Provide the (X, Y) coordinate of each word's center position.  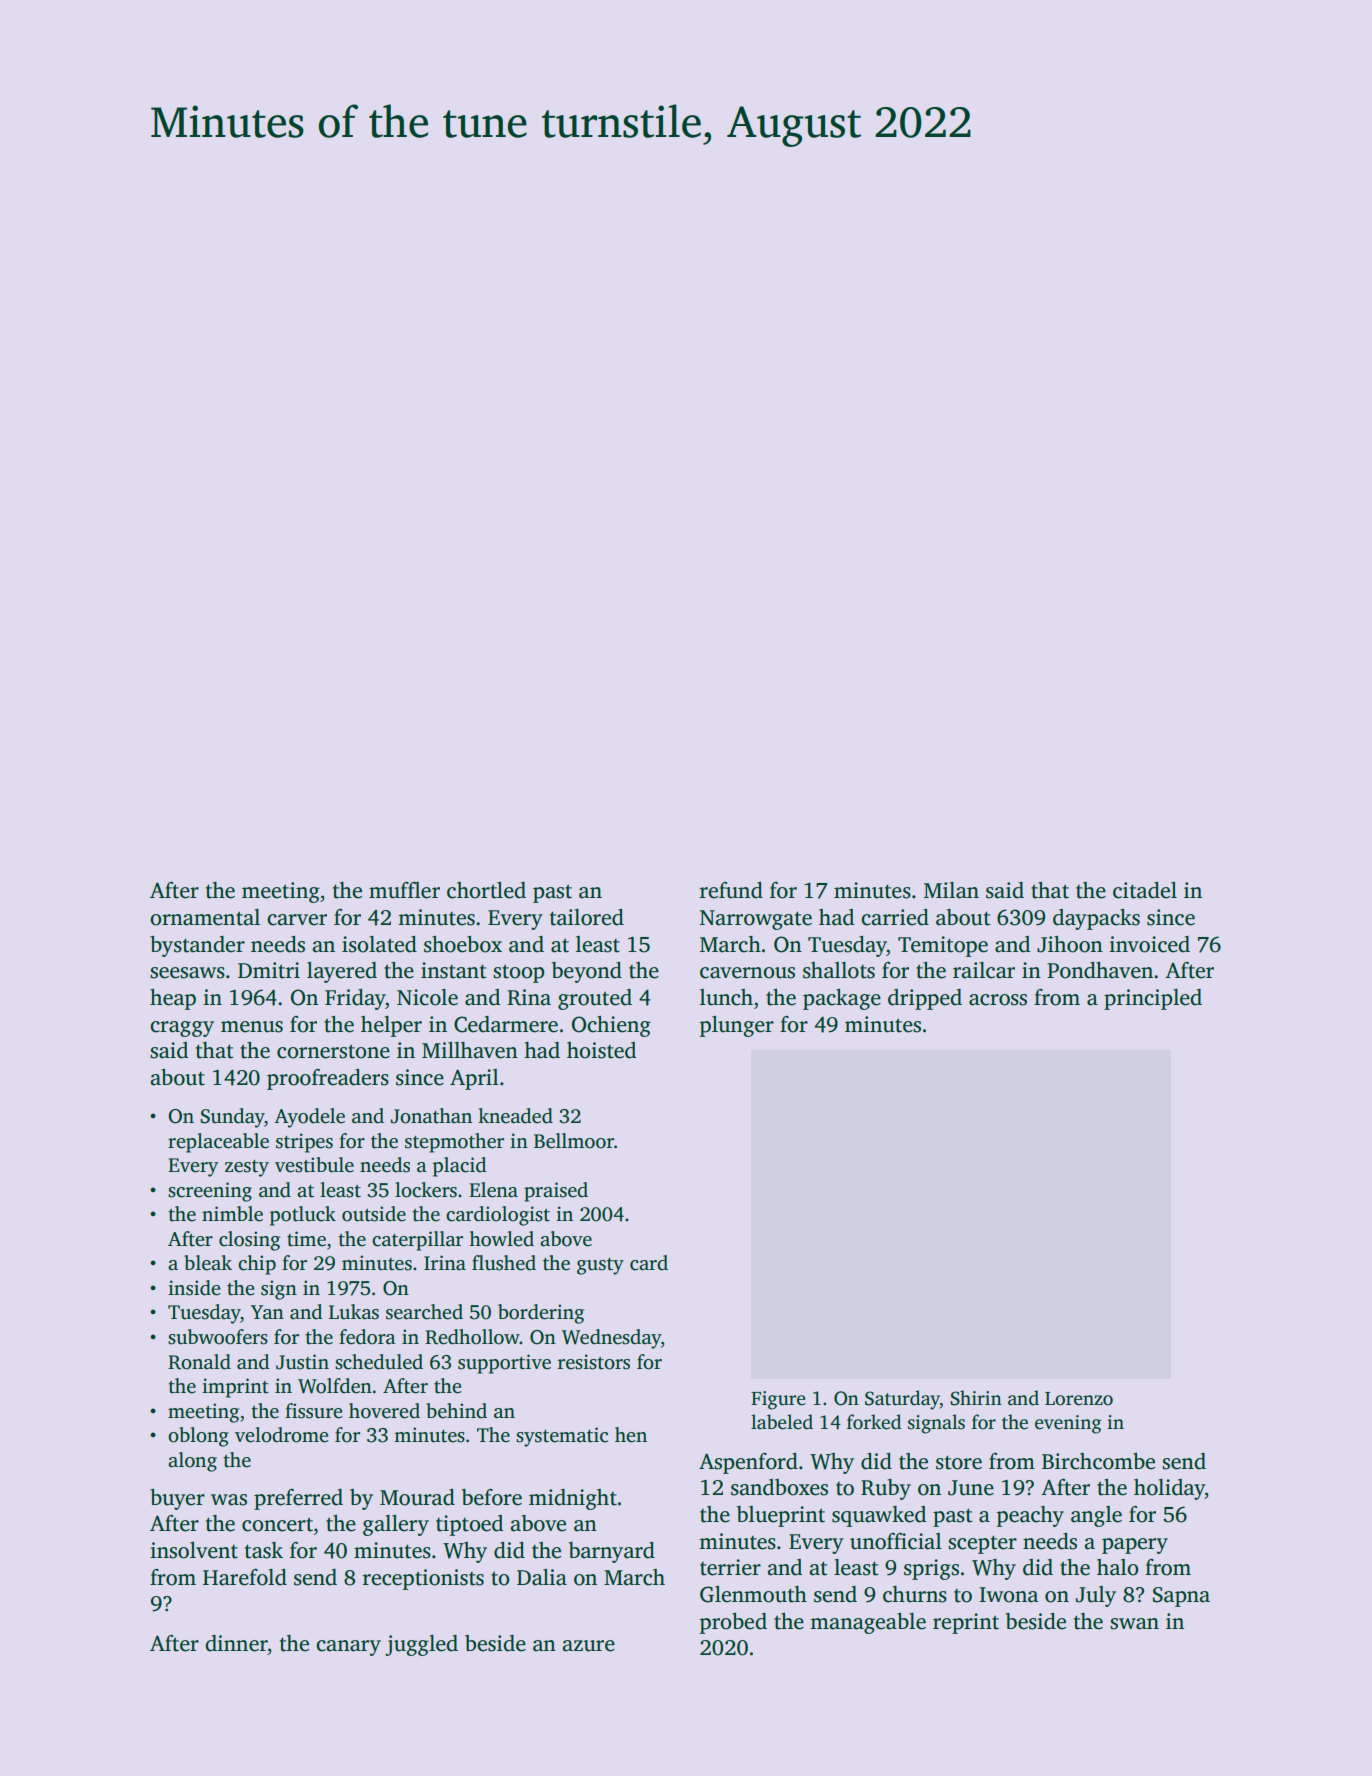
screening (210, 1192)
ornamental (205, 917)
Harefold (245, 1577)
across (998, 1000)
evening (1068, 1424)
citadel (1145, 890)
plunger (737, 1026)
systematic (562, 1437)
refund (731, 890)
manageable (868, 1623)
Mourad (417, 1497)
